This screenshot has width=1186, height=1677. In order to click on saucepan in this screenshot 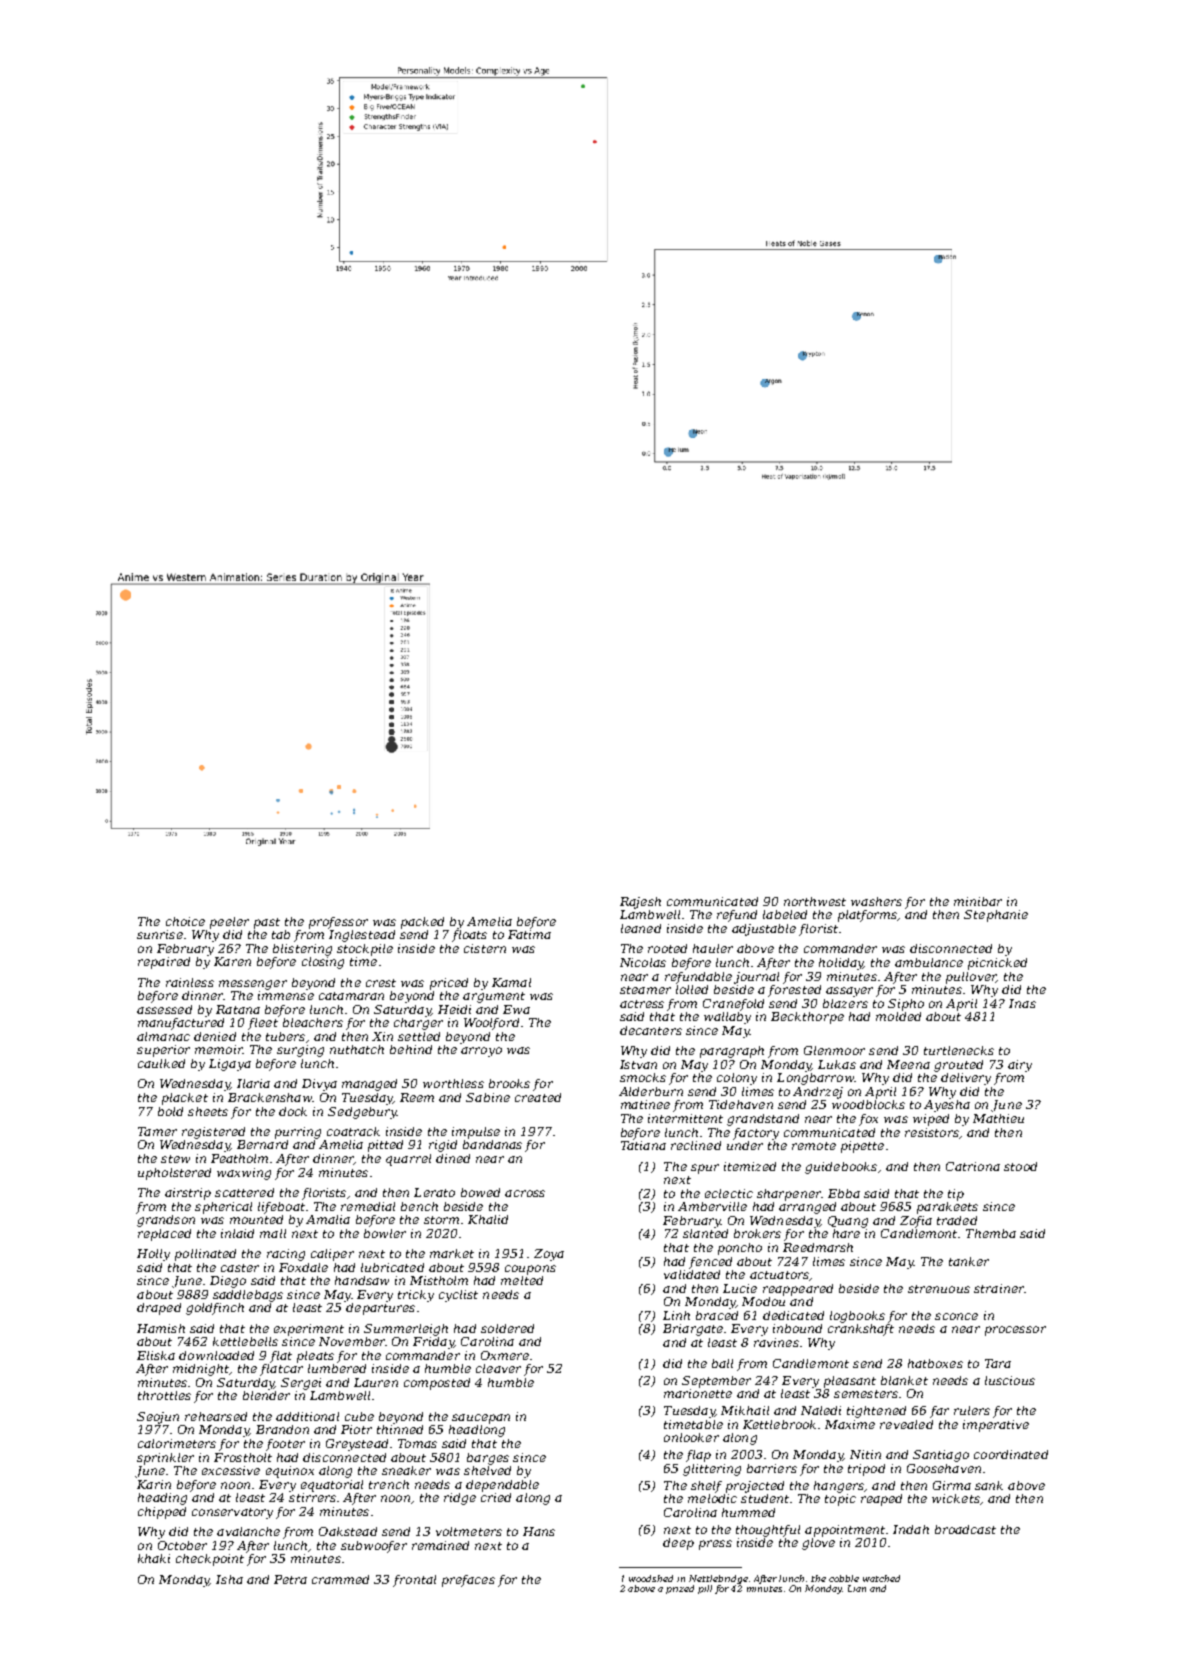, I will do `click(481, 1419)`.
